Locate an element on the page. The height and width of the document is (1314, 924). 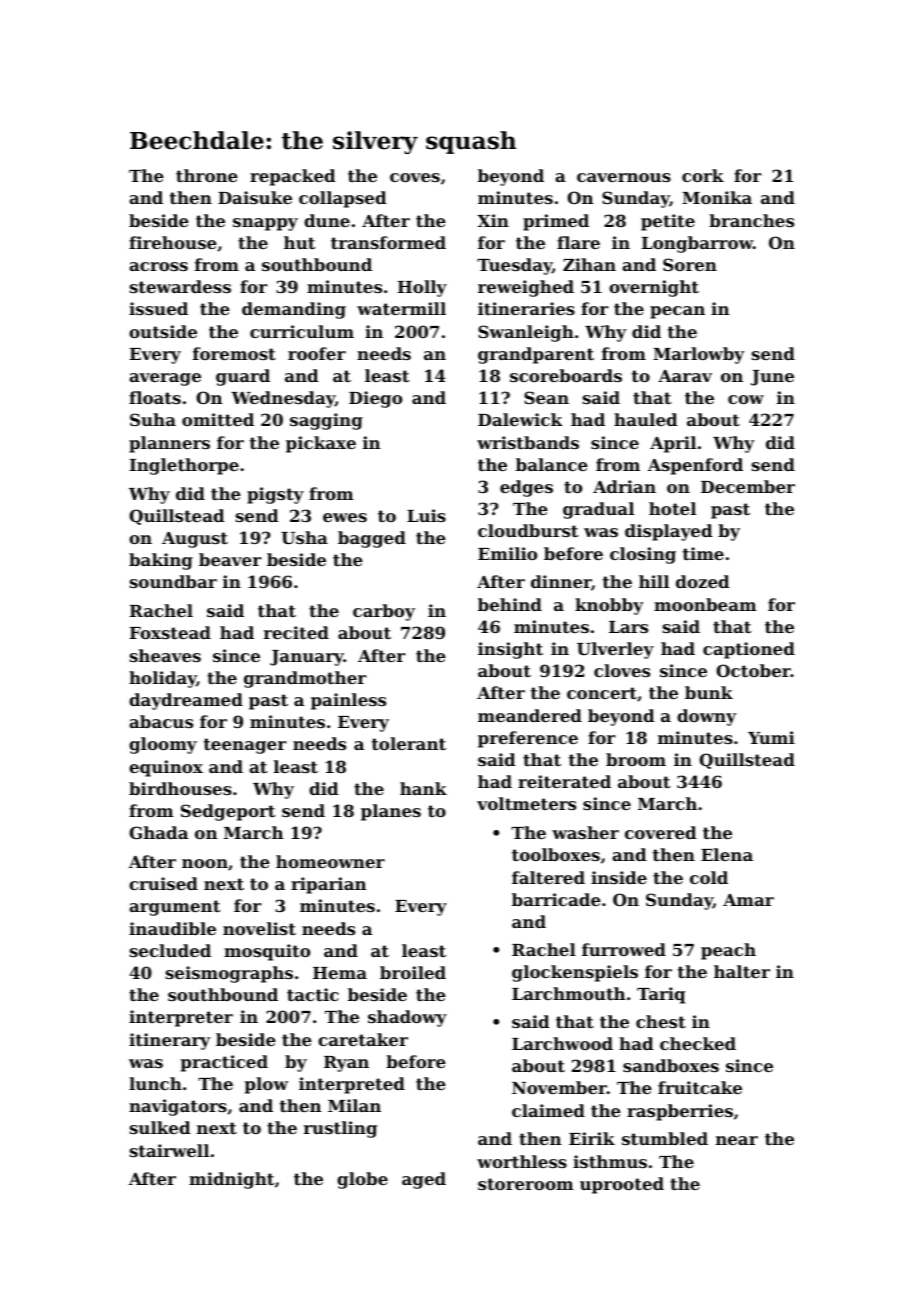
hauled is located at coordinates (646, 419).
